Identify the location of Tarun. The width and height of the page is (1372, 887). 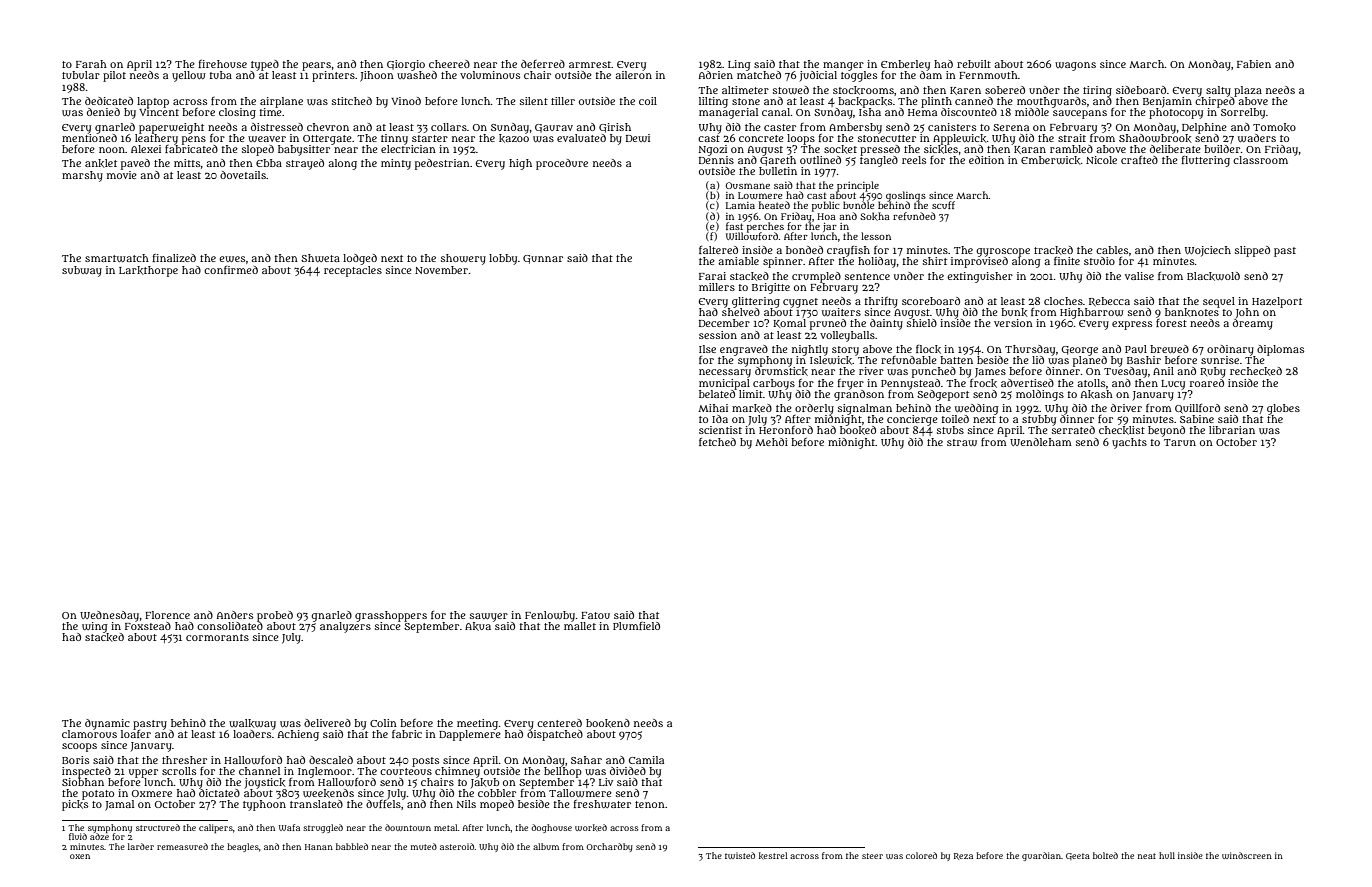
(1180, 442).
